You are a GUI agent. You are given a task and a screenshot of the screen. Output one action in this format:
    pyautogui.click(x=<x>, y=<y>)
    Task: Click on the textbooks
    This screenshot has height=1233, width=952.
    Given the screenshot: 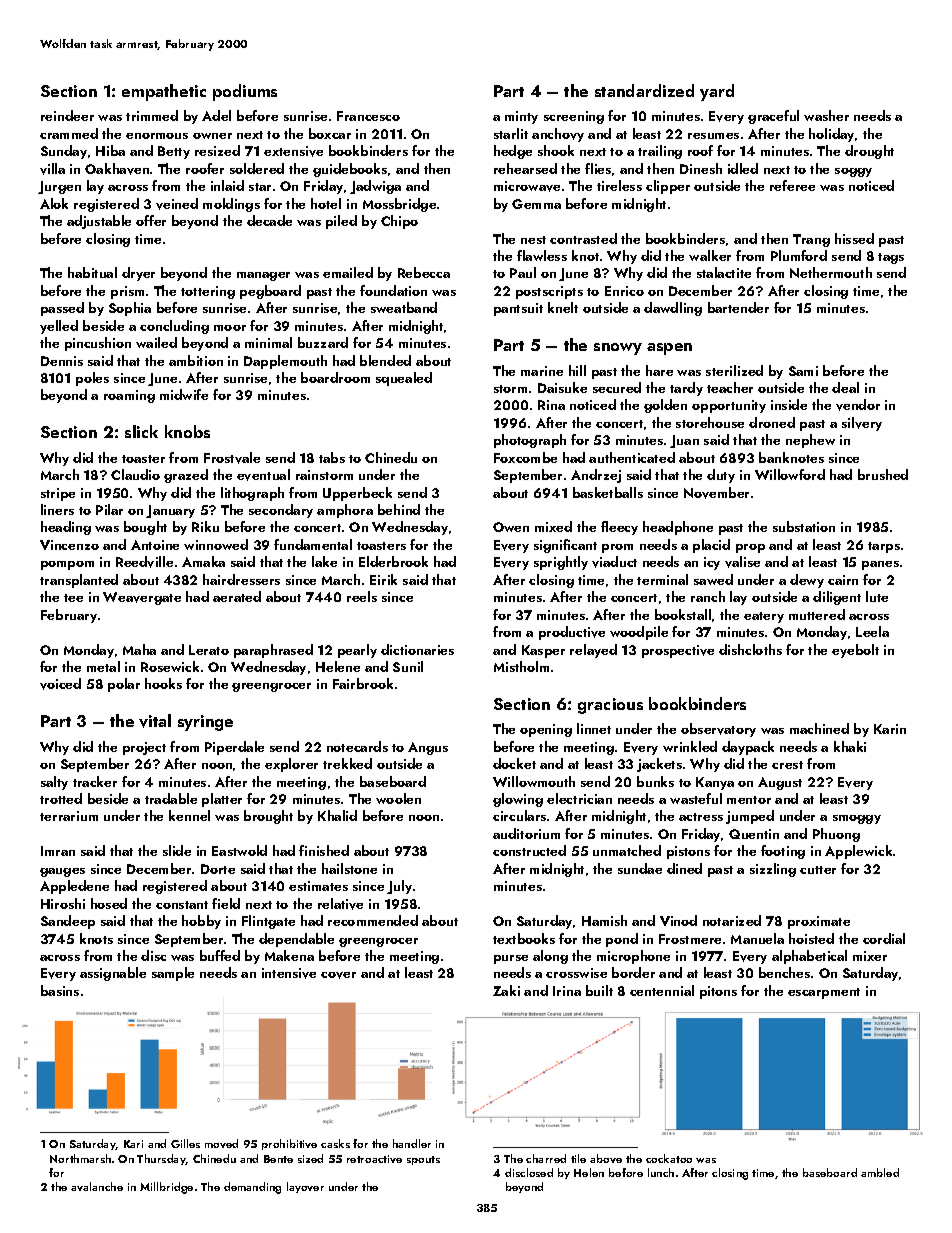 What is the action you would take?
    pyautogui.click(x=524, y=938)
